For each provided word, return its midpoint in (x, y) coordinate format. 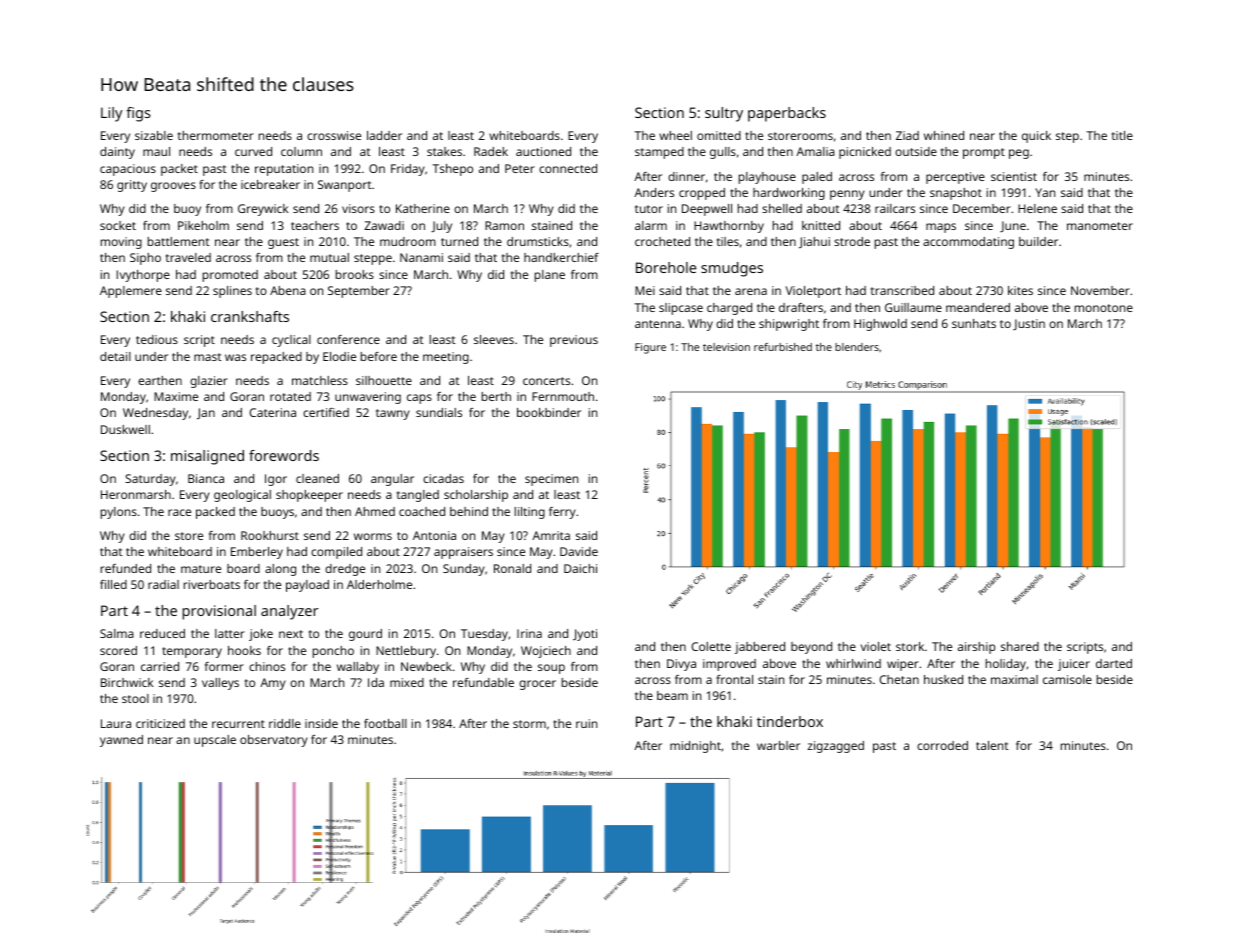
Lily (111, 114)
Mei (645, 290)
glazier (209, 382)
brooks (355, 274)
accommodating (968, 243)
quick (1036, 137)
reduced (162, 633)
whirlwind (853, 663)
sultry (724, 114)
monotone (1104, 308)
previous (574, 341)
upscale (215, 741)
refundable (483, 682)
